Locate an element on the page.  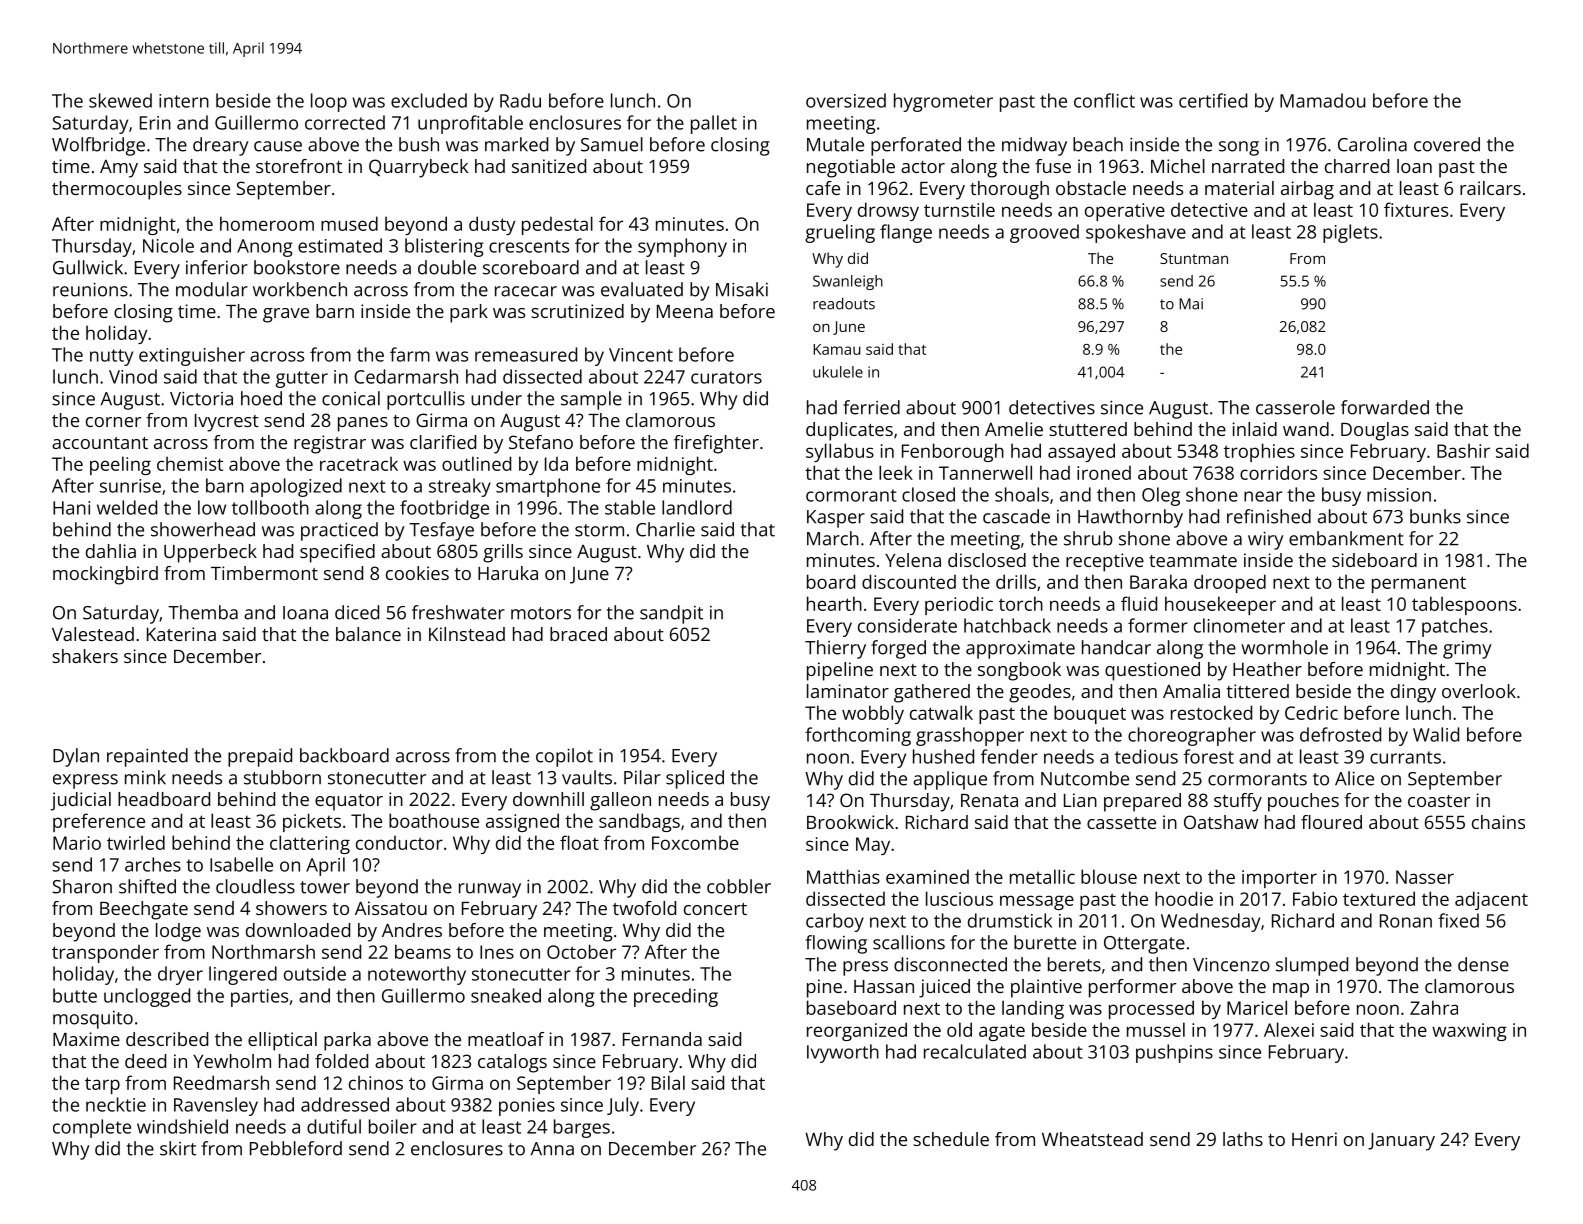
waxwing is located at coordinates (1469, 1032).
